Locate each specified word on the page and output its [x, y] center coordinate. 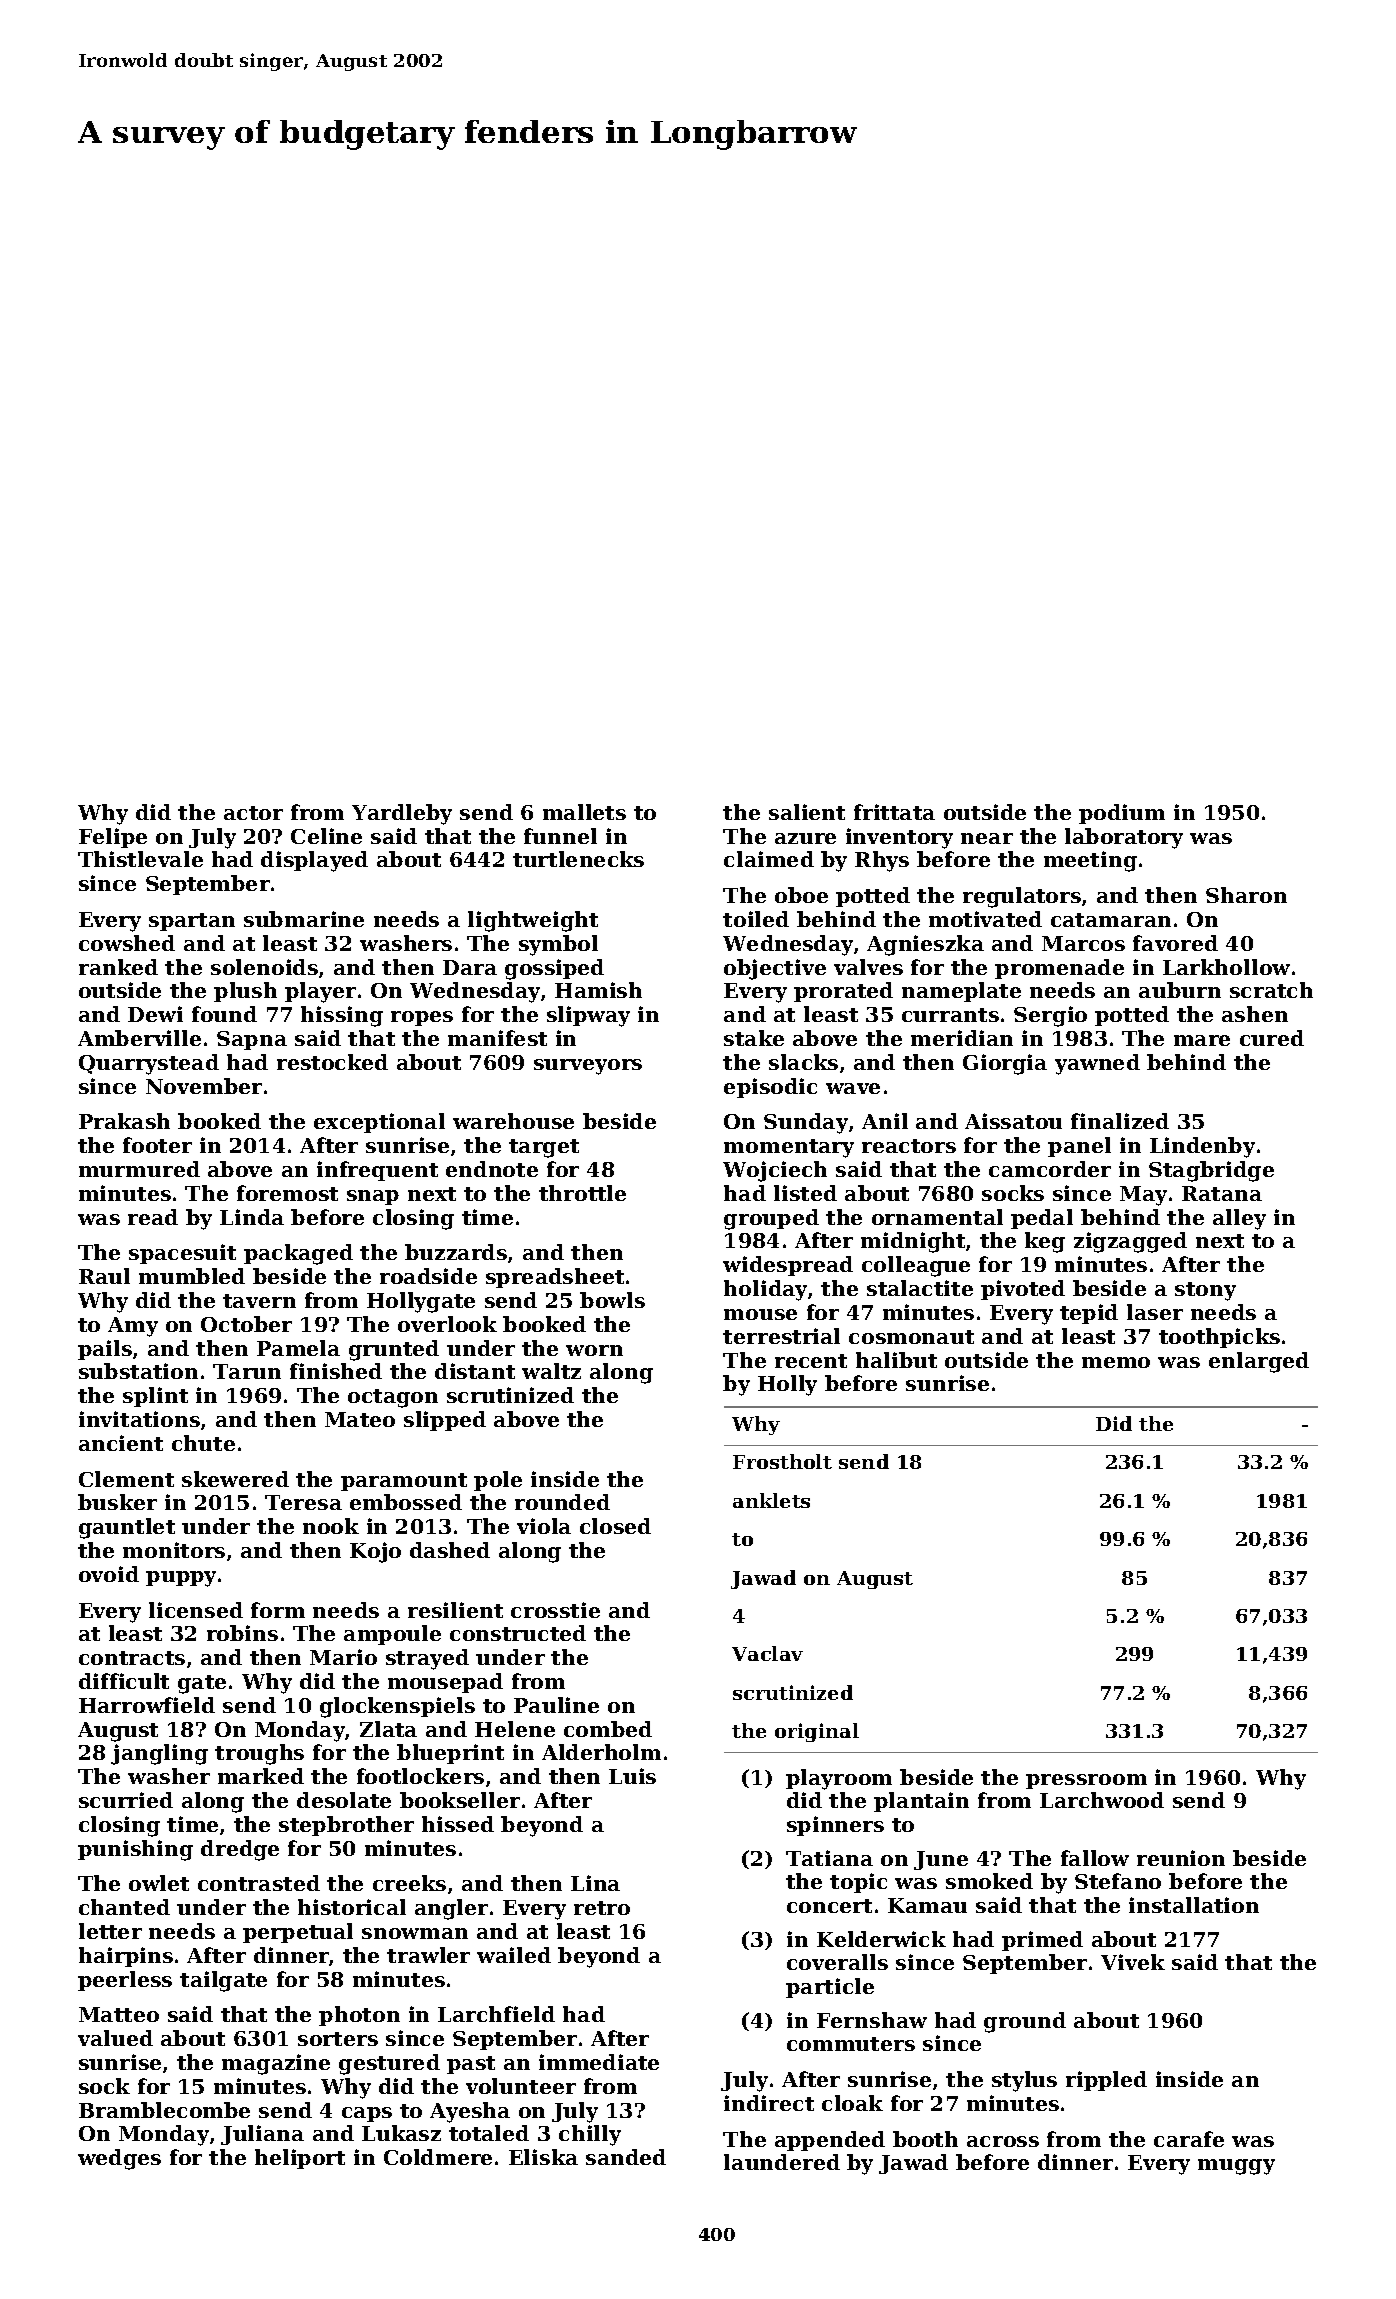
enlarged [1259, 1362]
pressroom [1086, 1781]
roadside [428, 1276]
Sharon [1246, 895]
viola [544, 1526]
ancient [121, 1443]
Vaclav [767, 1653]
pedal [1042, 1219]
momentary [789, 1148]
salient [807, 812]
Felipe [113, 838]
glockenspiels [397, 1707]
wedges [119, 2159]
